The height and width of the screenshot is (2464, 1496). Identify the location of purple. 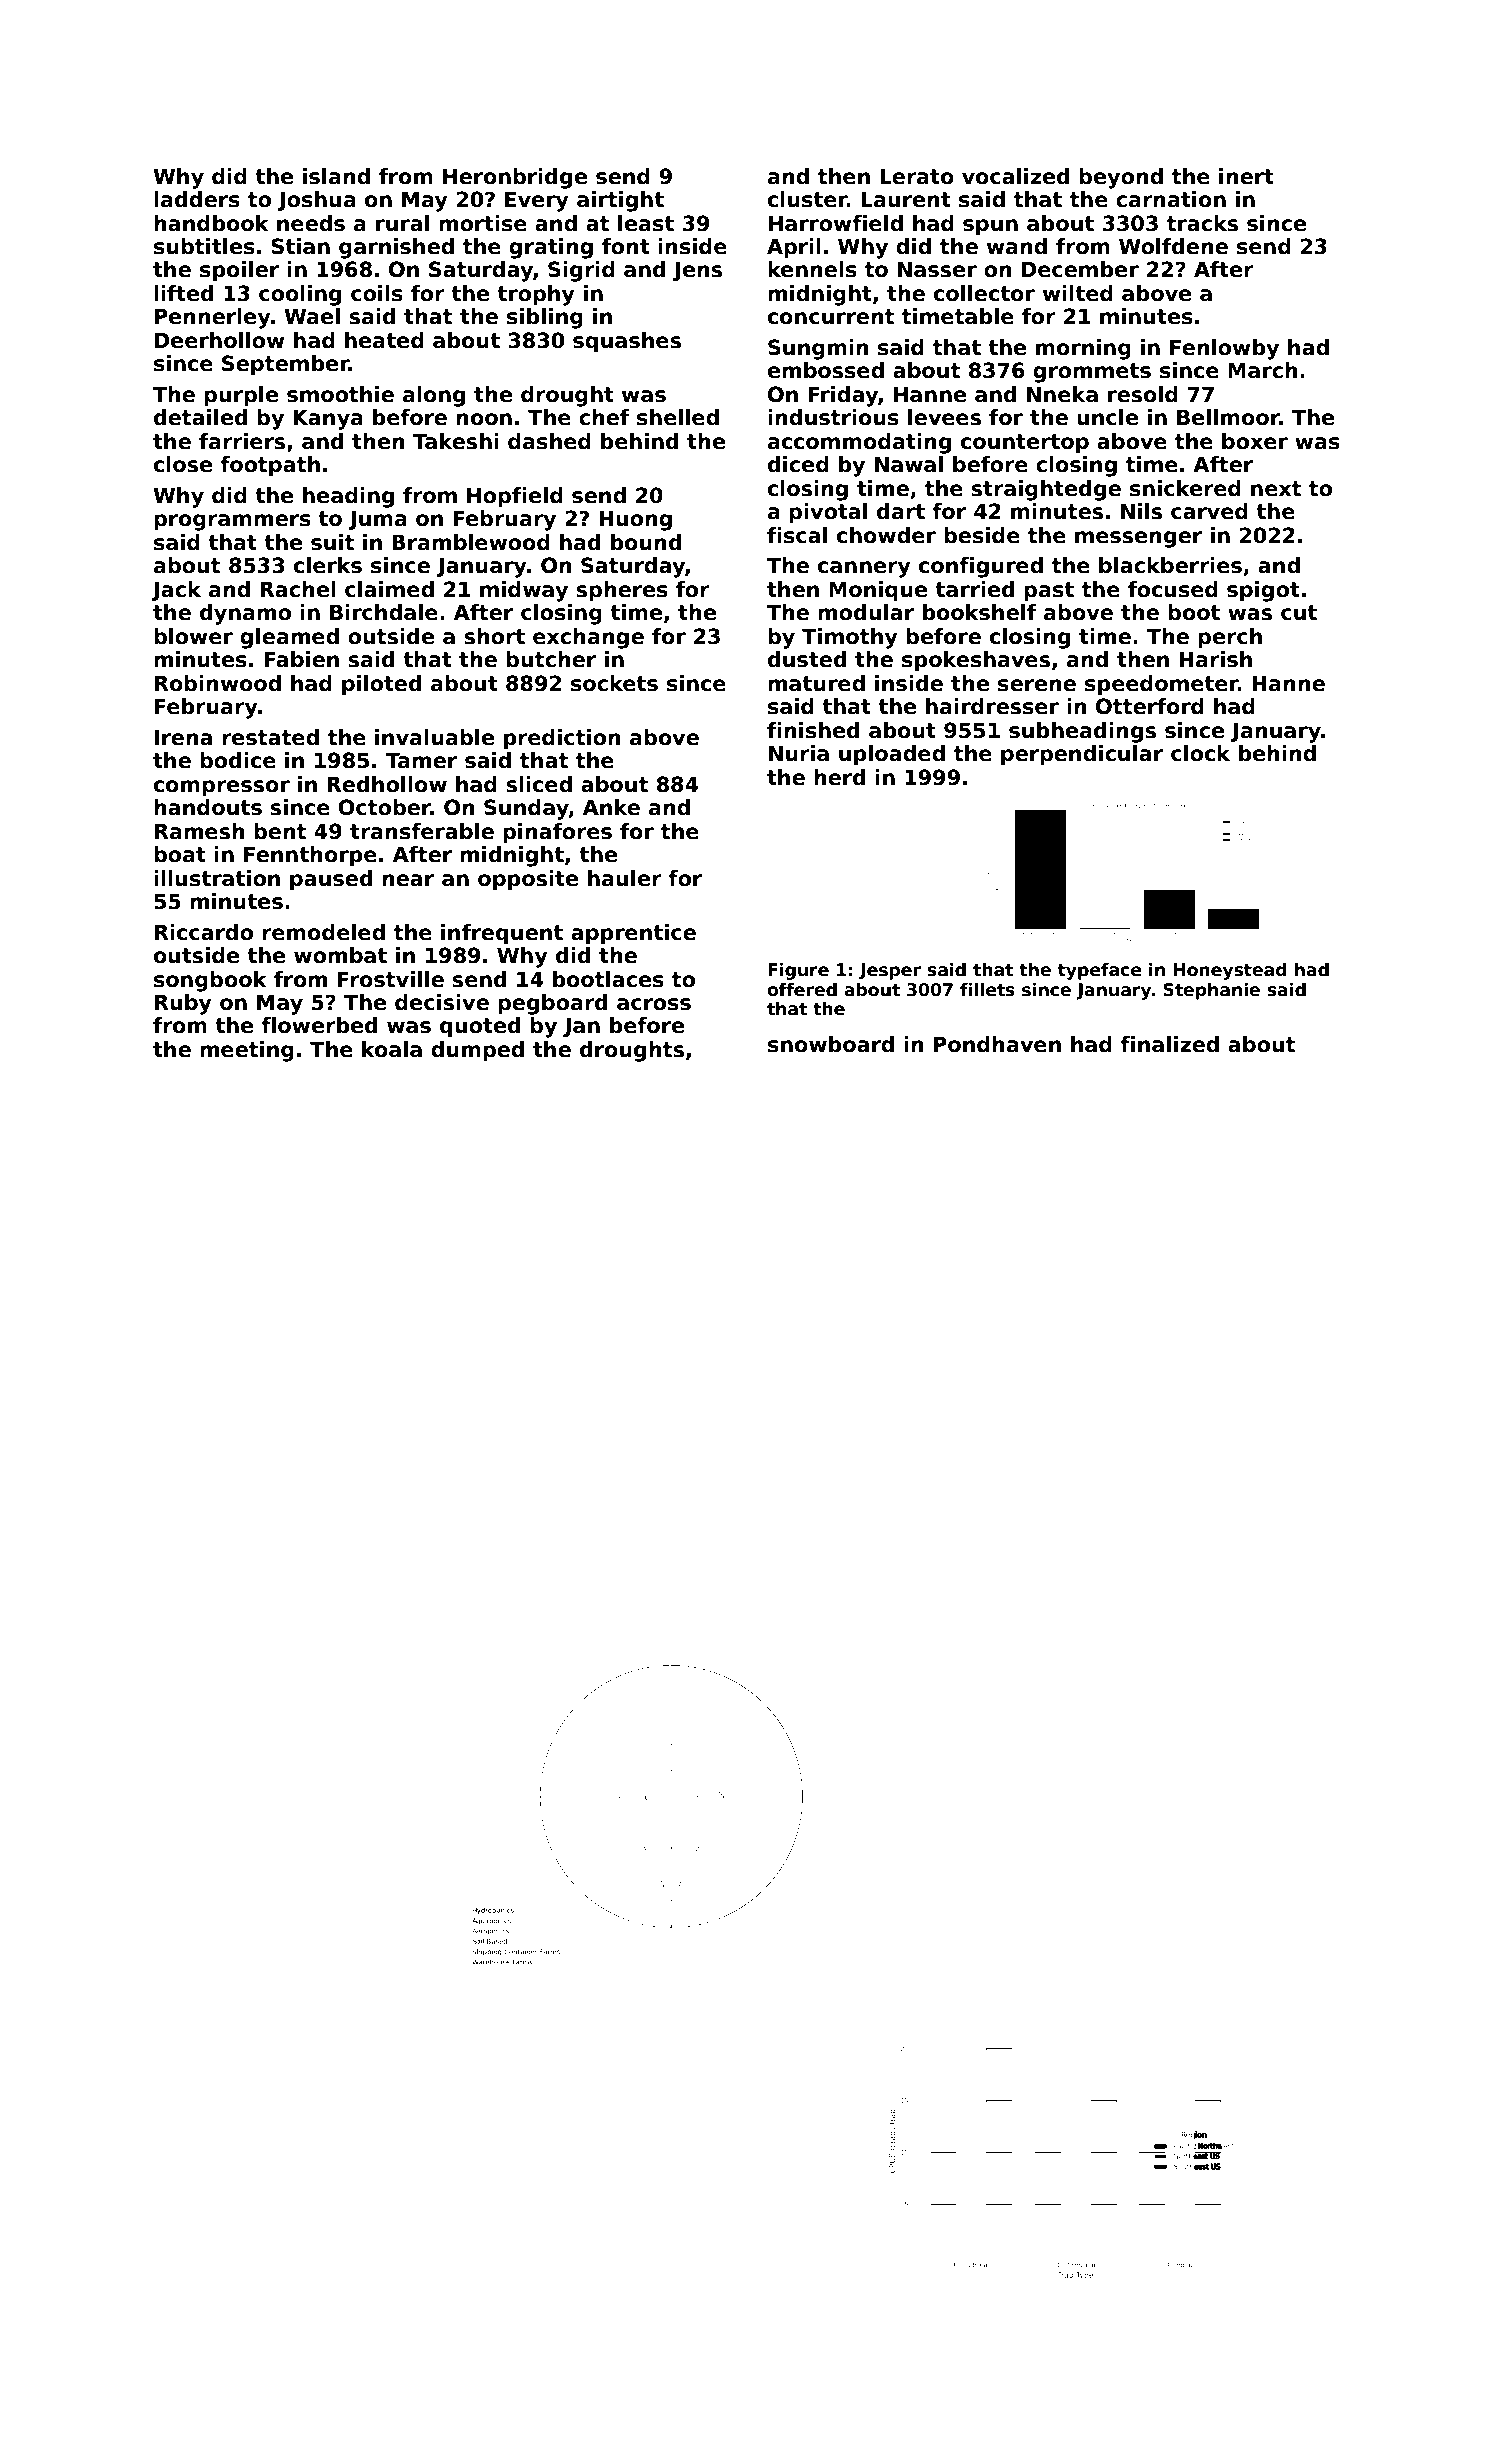
(241, 396).
